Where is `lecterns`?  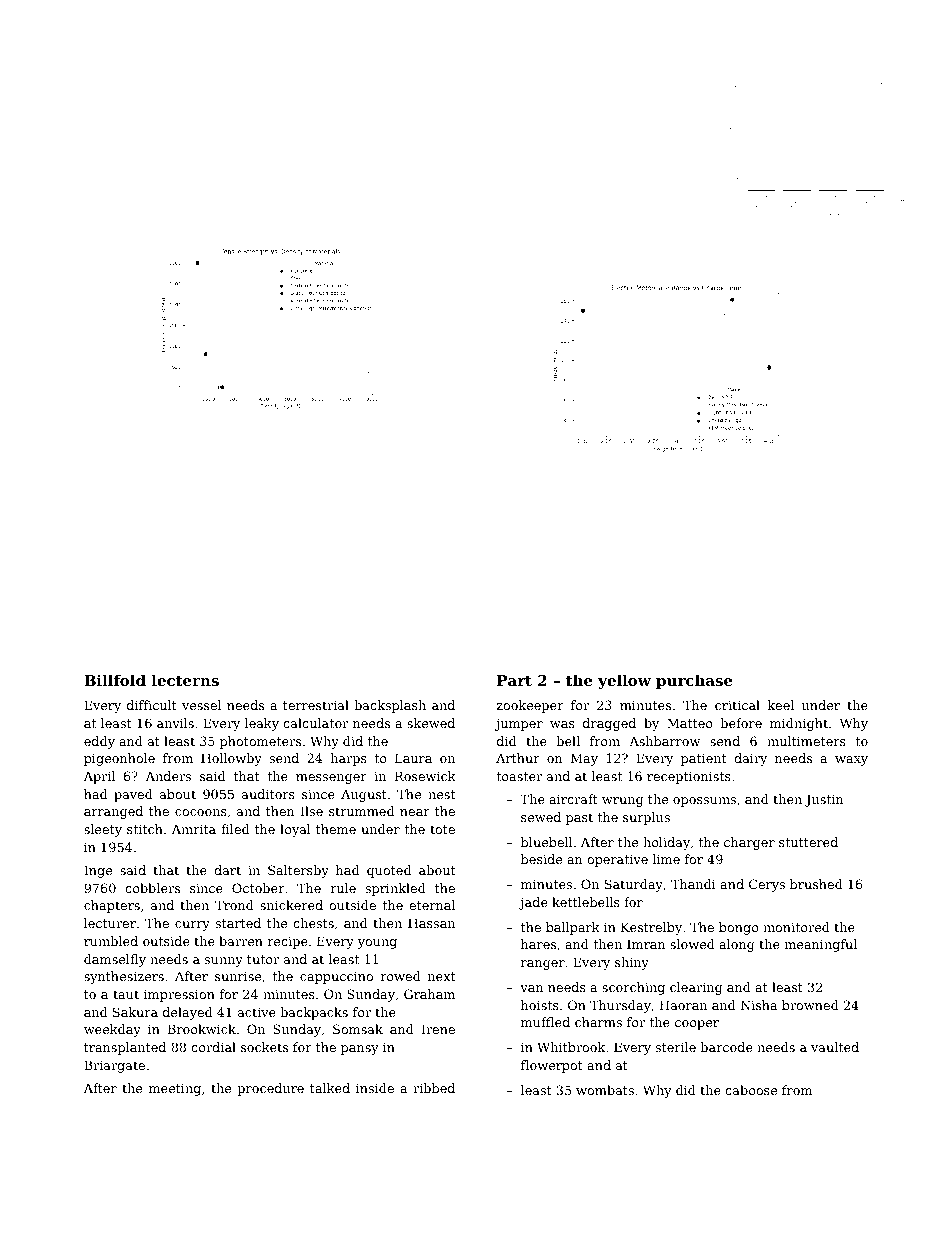 lecterns is located at coordinates (185, 680).
